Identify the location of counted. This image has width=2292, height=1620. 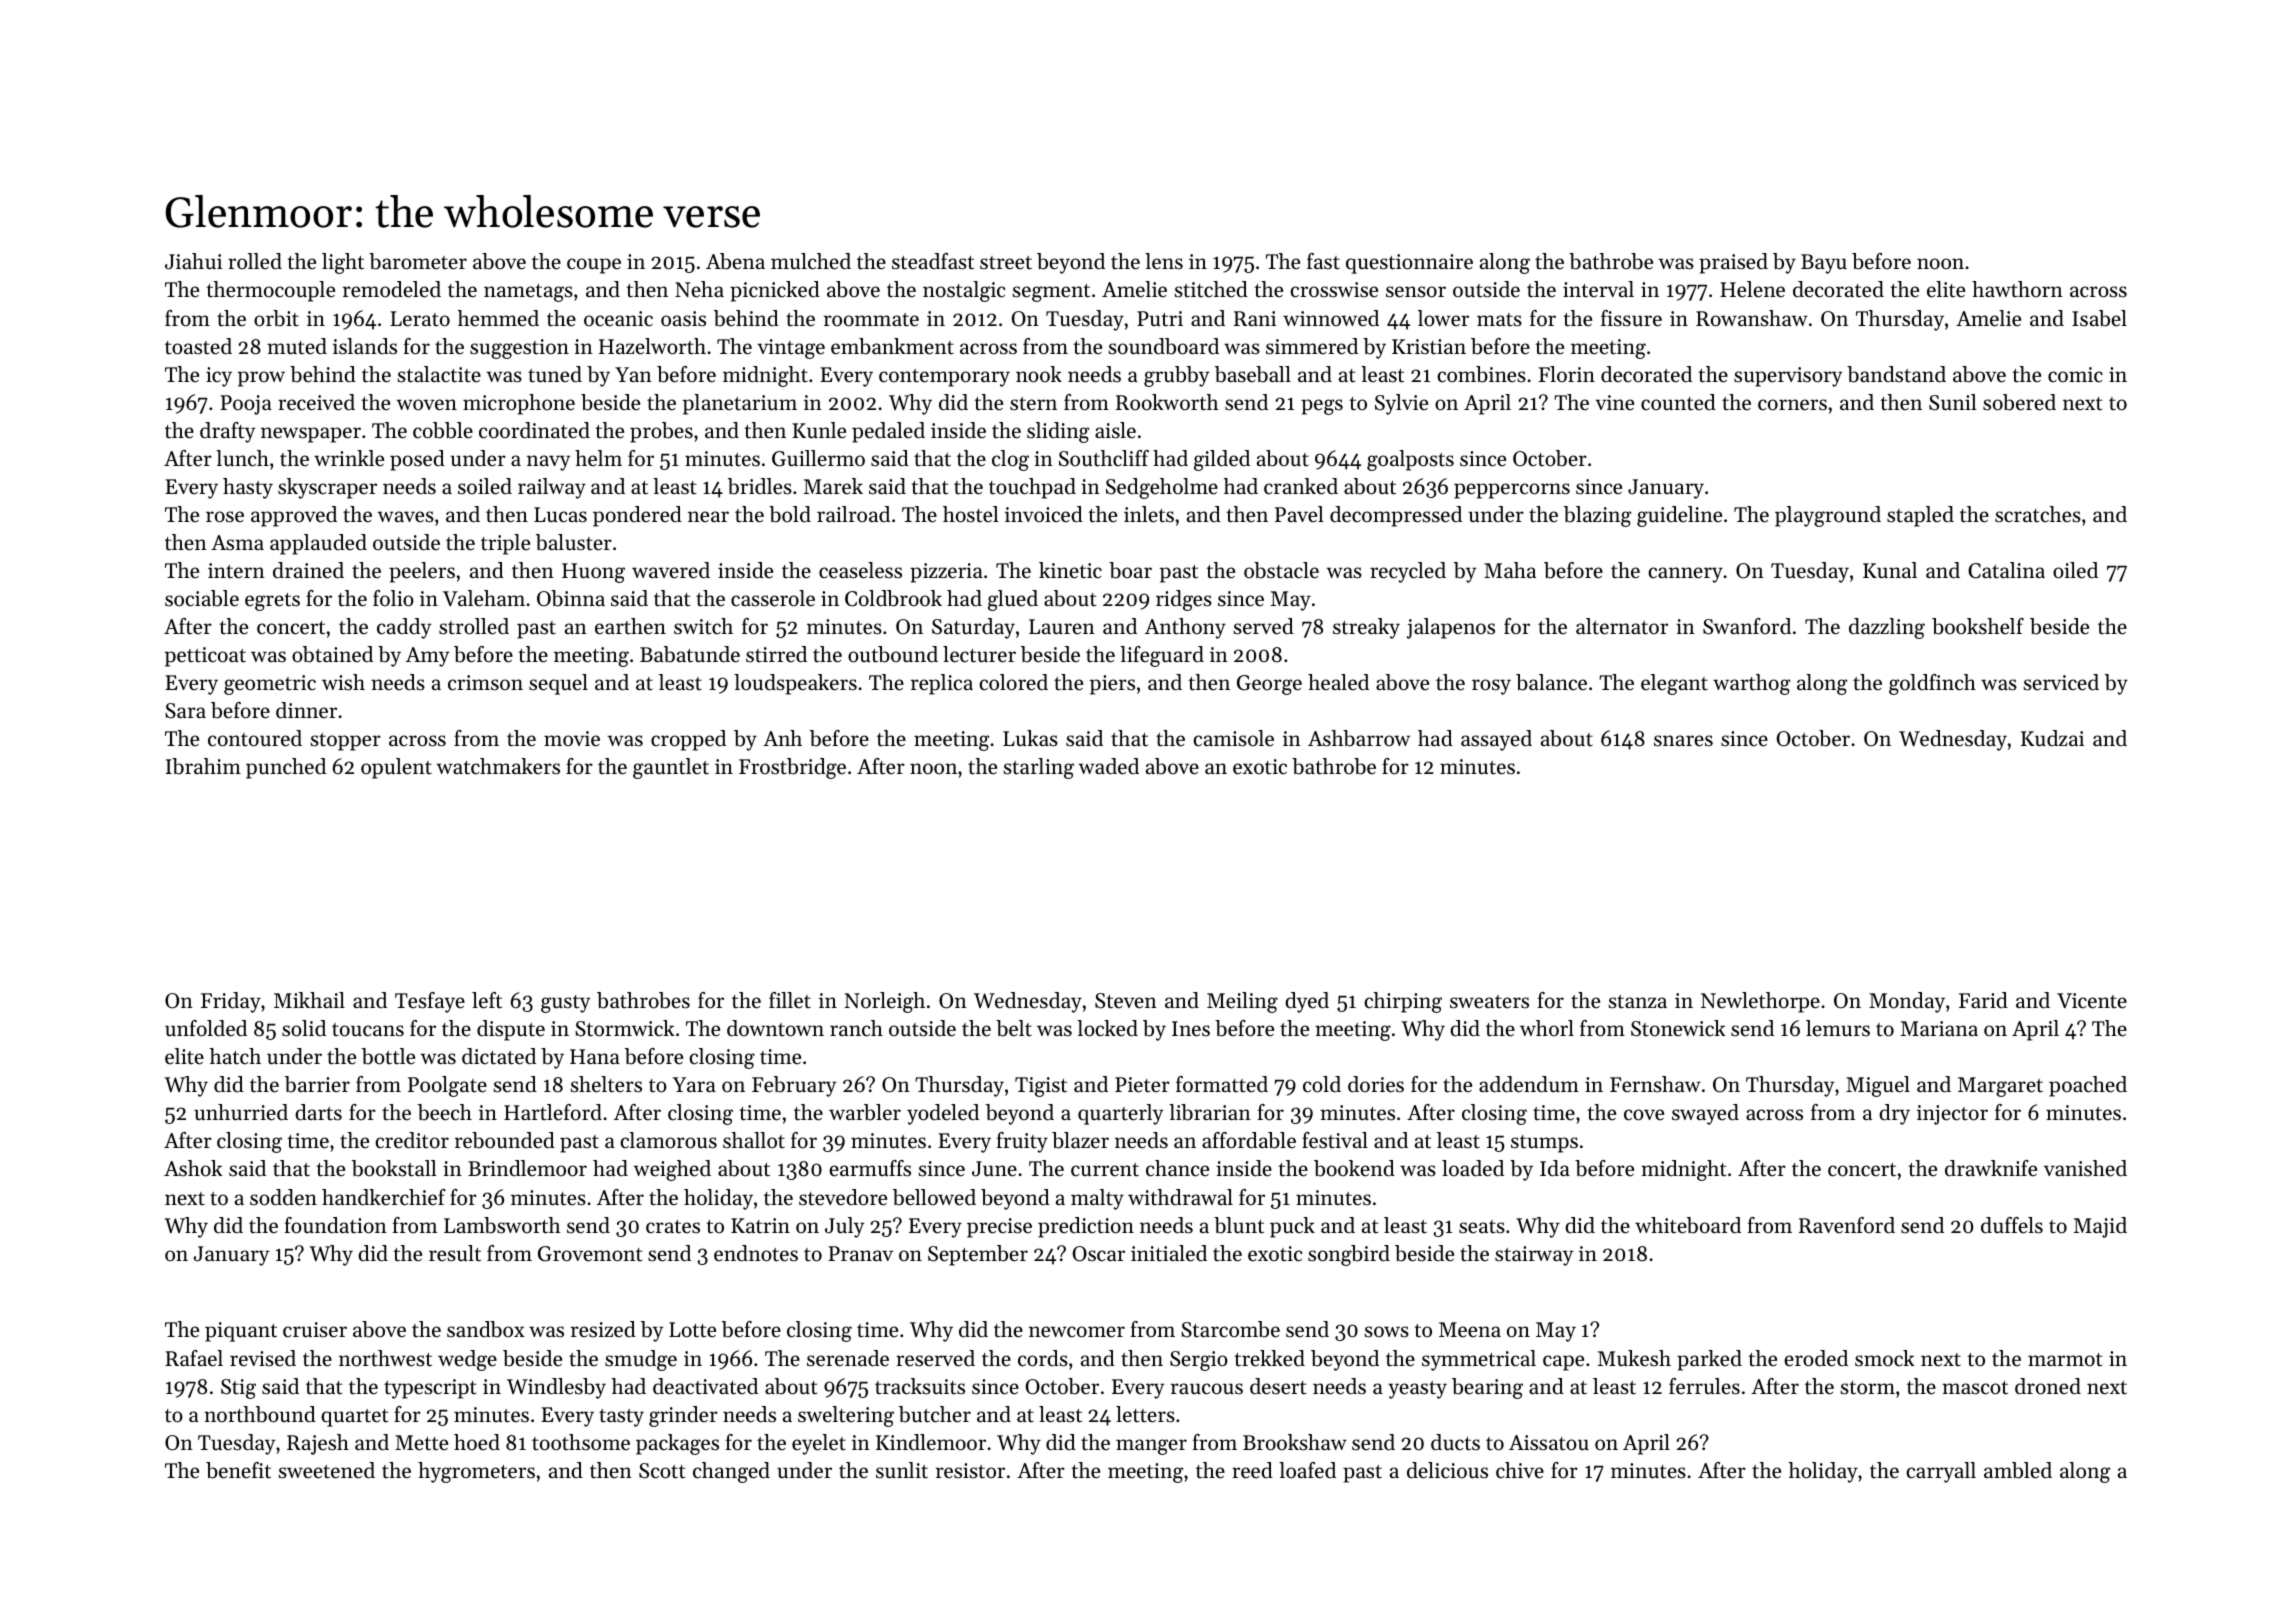
(1678, 402).
